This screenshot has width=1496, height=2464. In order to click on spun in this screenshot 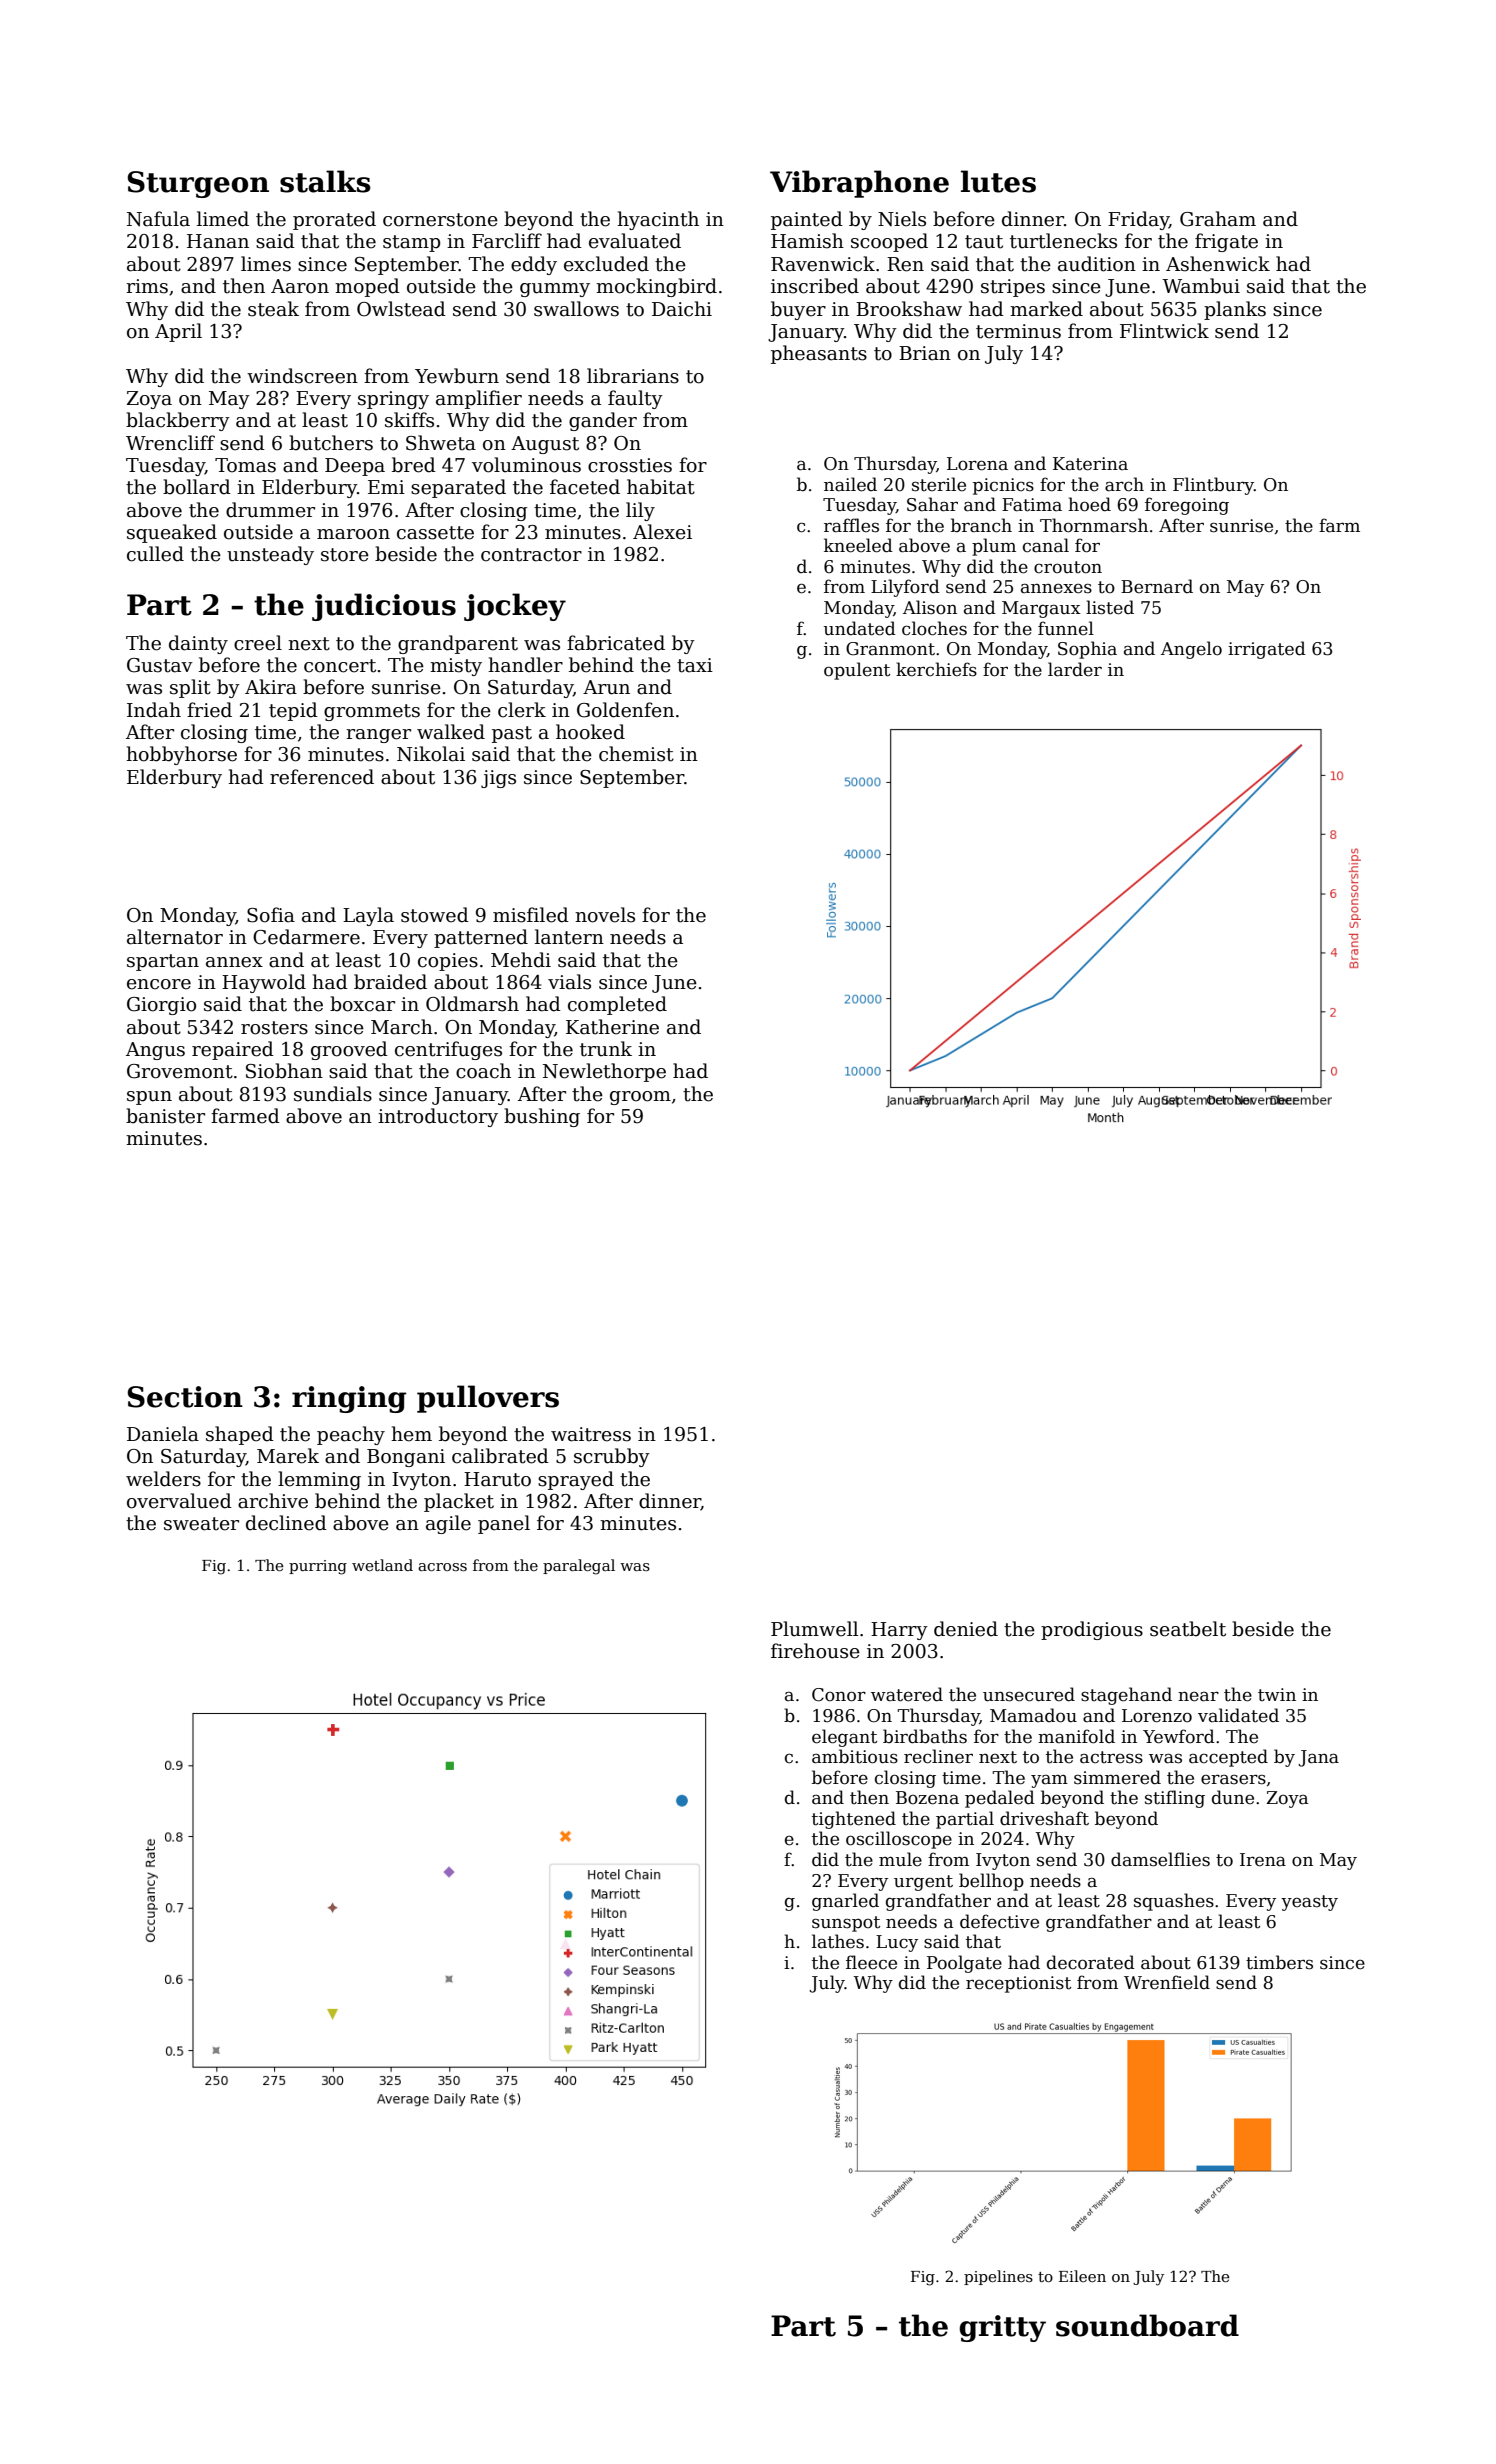, I will do `click(149, 1098)`.
